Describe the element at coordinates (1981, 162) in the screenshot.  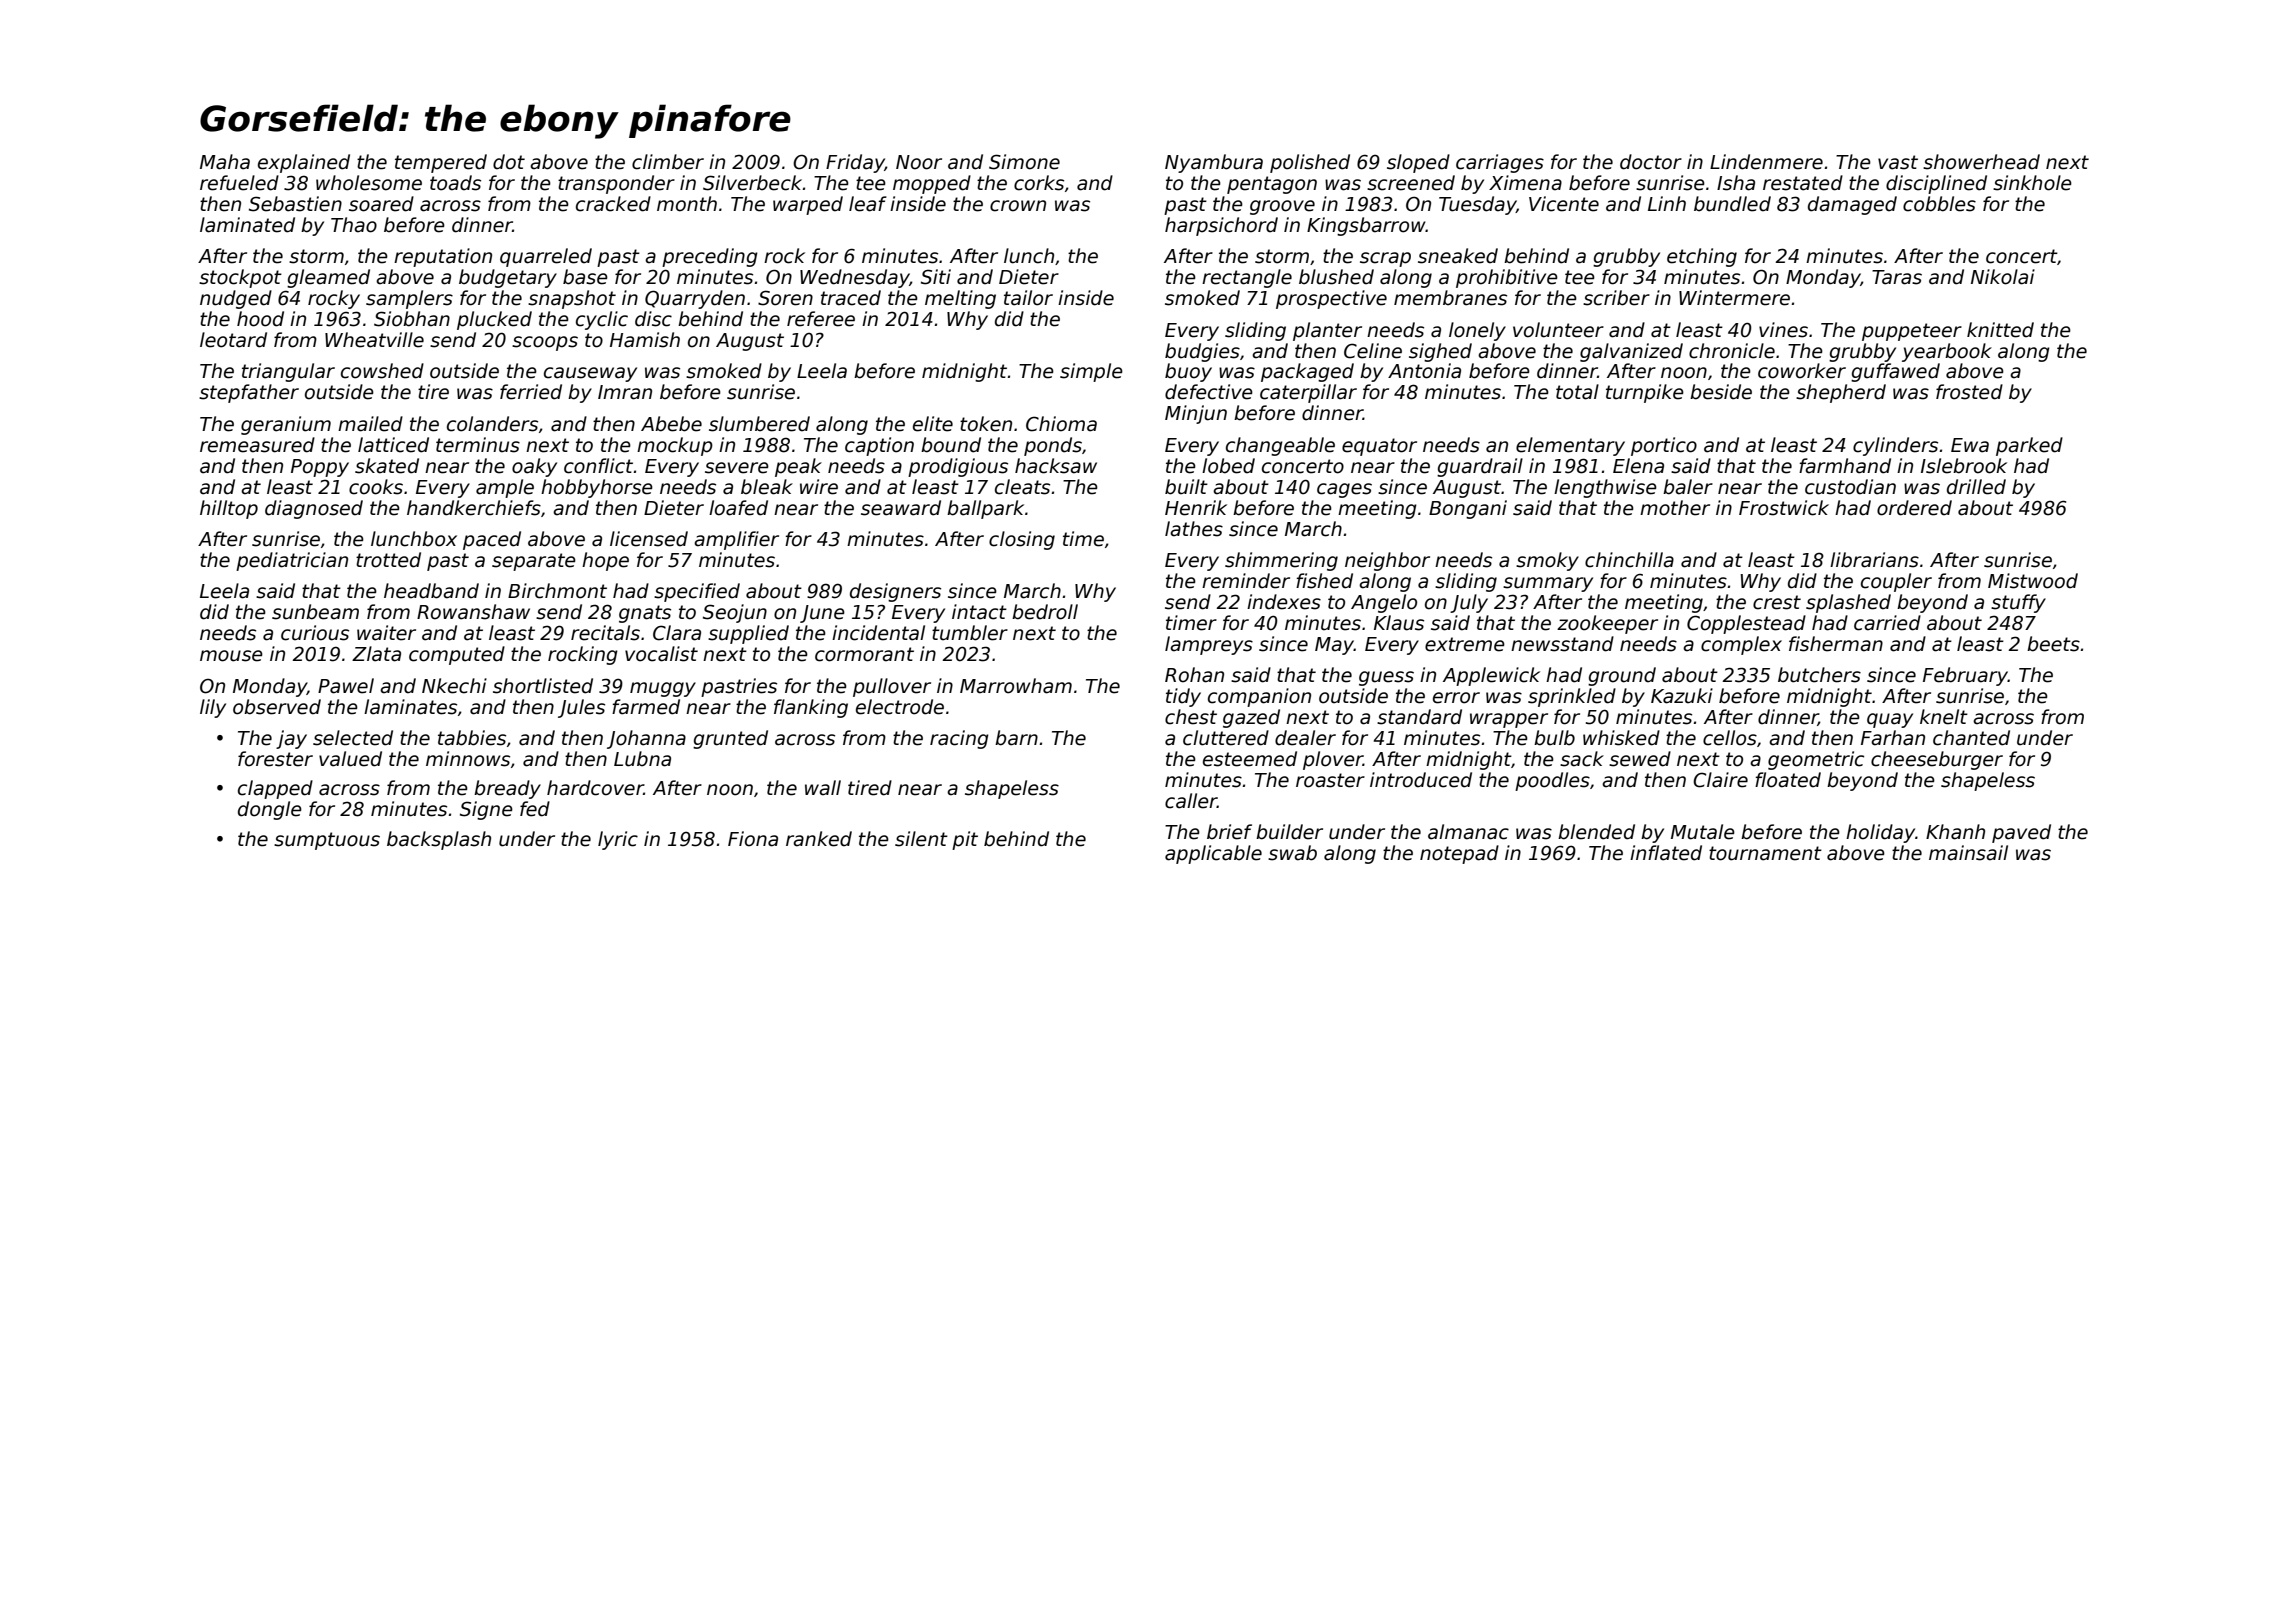
I see `showerhead` at that location.
